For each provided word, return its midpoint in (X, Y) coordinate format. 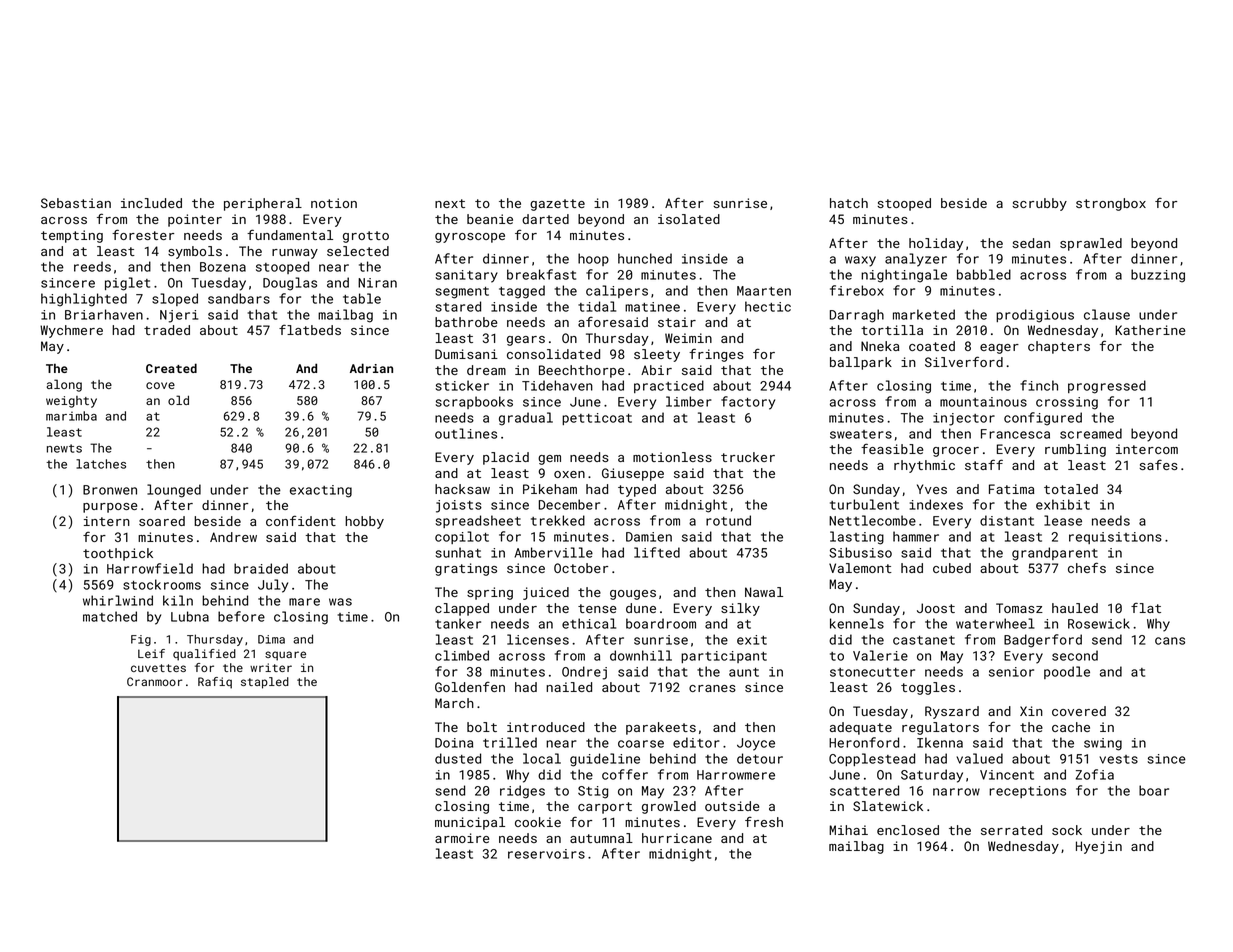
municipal (470, 823)
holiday (936, 244)
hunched (645, 258)
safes (1158, 465)
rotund (728, 520)
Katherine (1150, 330)
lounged (174, 491)
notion (334, 203)
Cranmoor (154, 681)
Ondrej (584, 673)
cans (1170, 641)
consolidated (553, 354)
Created (171, 368)
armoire (462, 838)
